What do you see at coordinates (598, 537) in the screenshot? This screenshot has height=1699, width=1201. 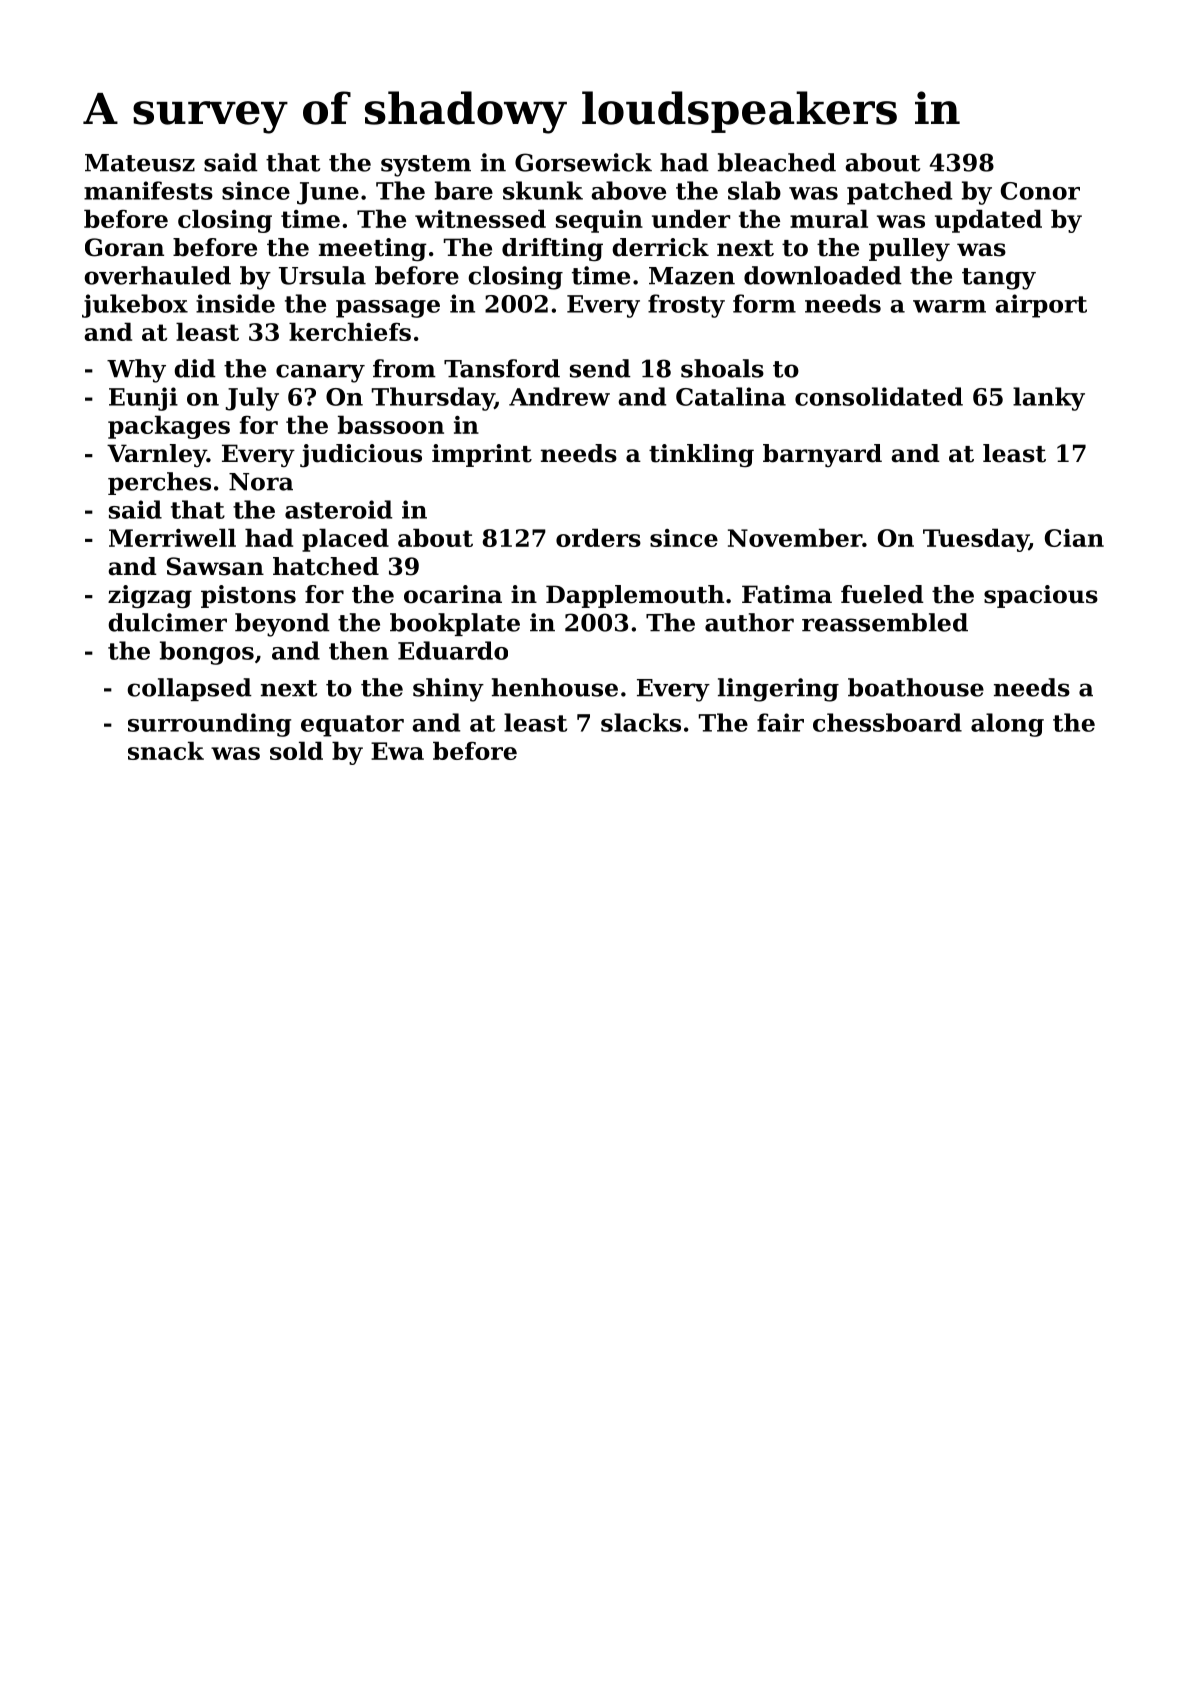 I see `orders` at bounding box center [598, 537].
